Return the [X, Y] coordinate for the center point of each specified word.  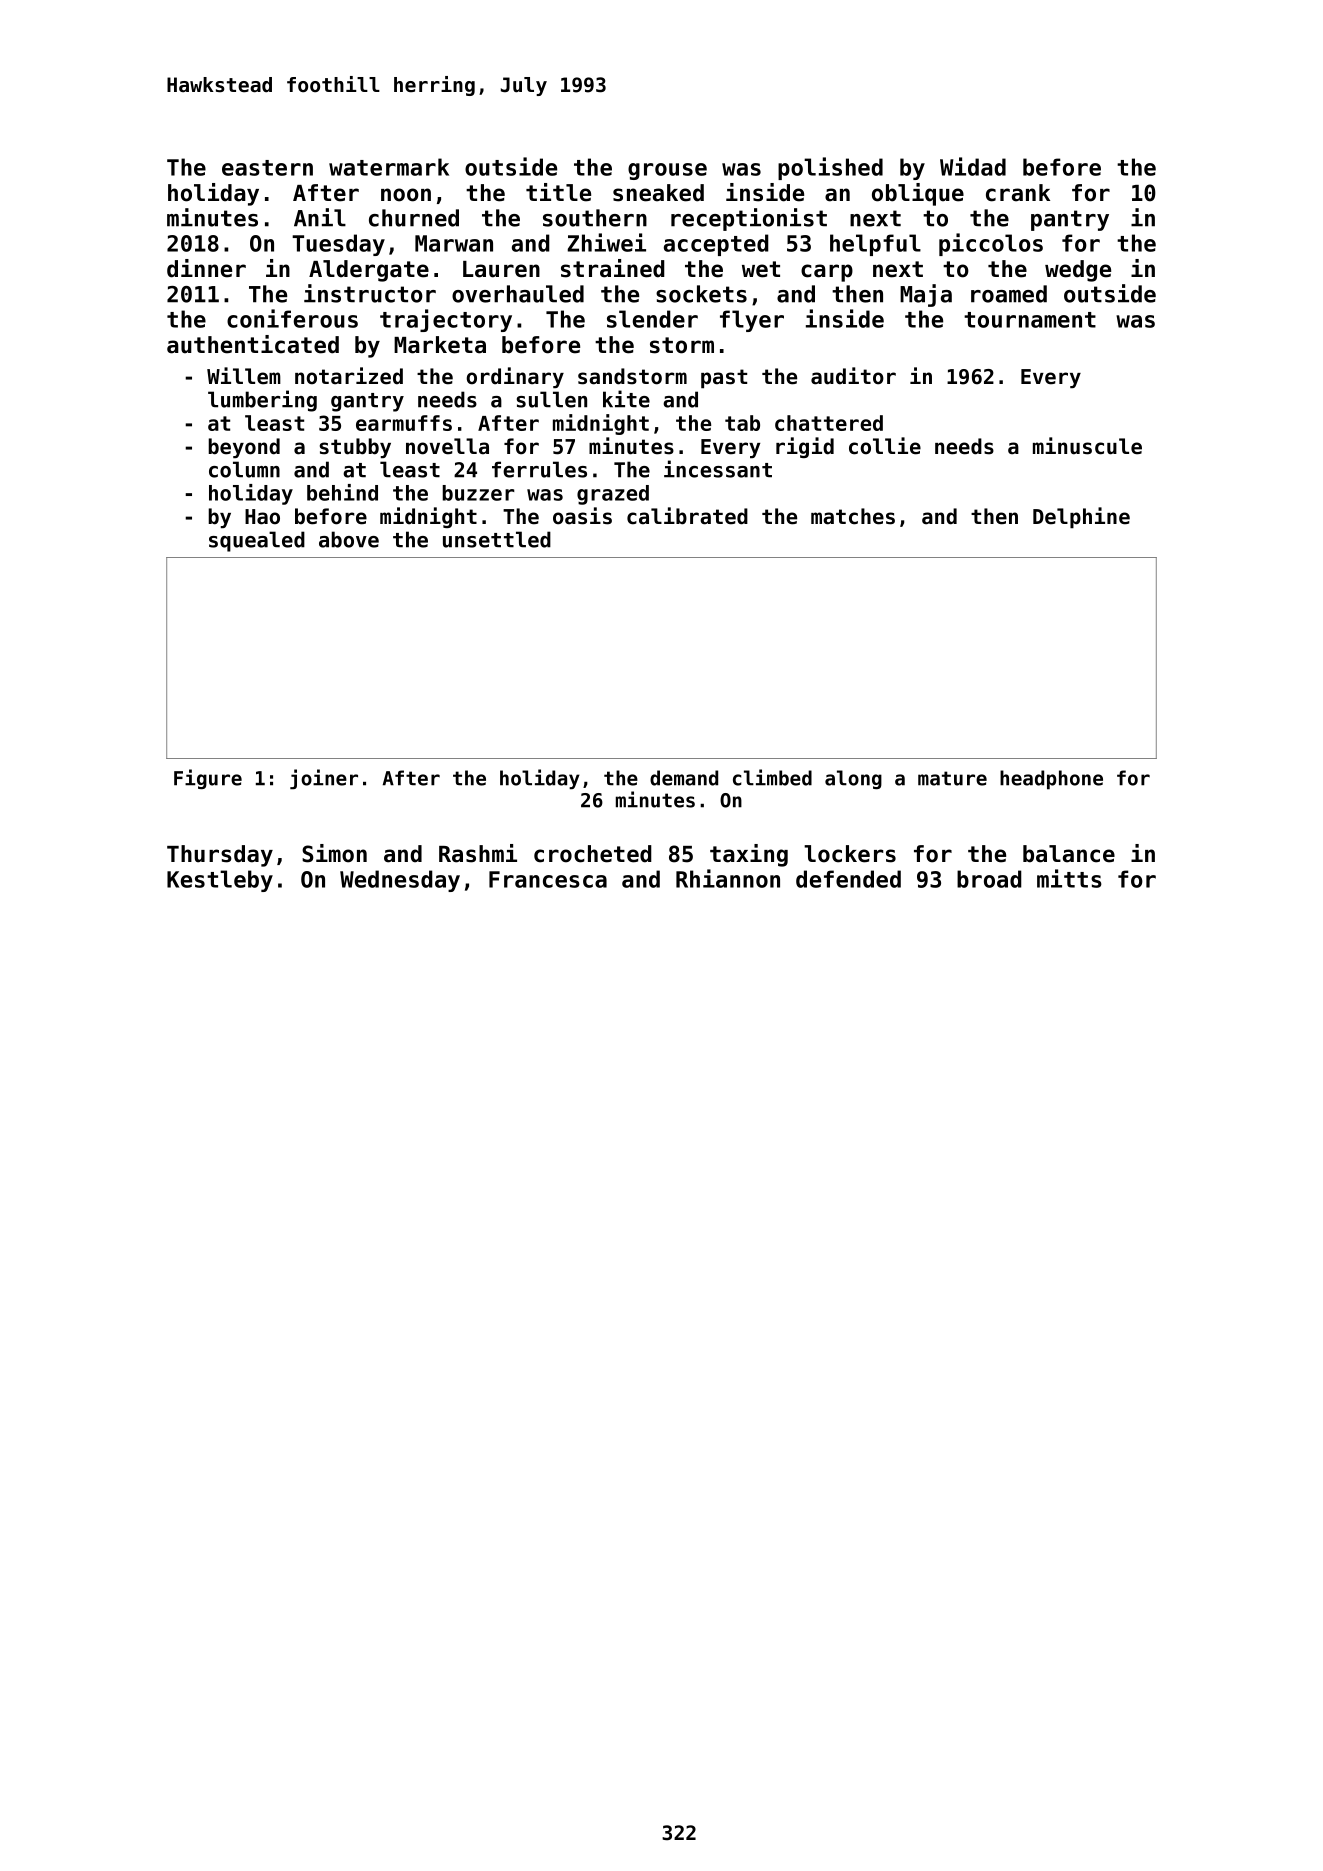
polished [830, 168]
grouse [667, 171]
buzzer [478, 493]
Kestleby [220, 881]
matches [853, 516]
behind [342, 492]
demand [684, 778]
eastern [267, 168]
